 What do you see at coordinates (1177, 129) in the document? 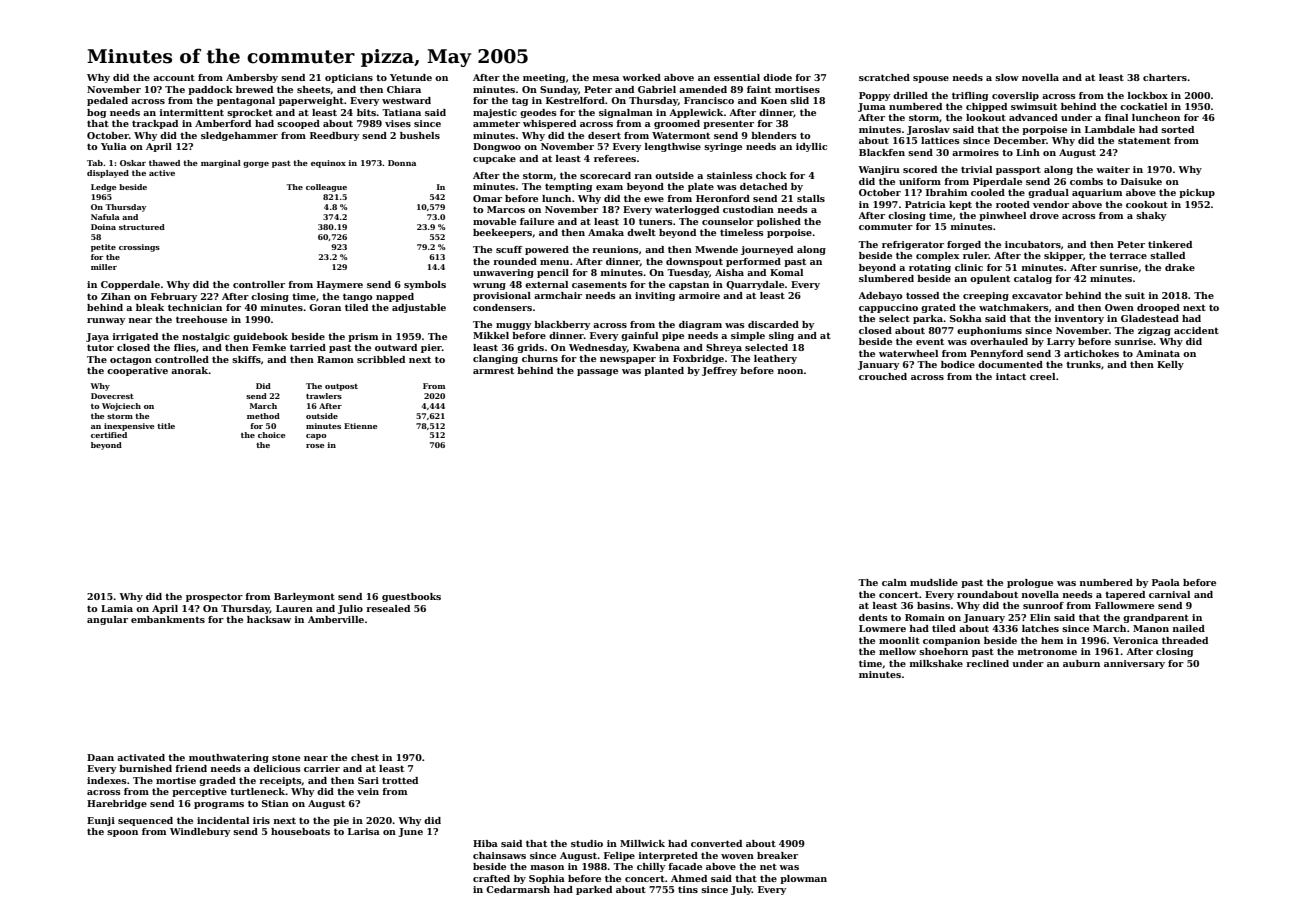
I see `sorted` at bounding box center [1177, 129].
